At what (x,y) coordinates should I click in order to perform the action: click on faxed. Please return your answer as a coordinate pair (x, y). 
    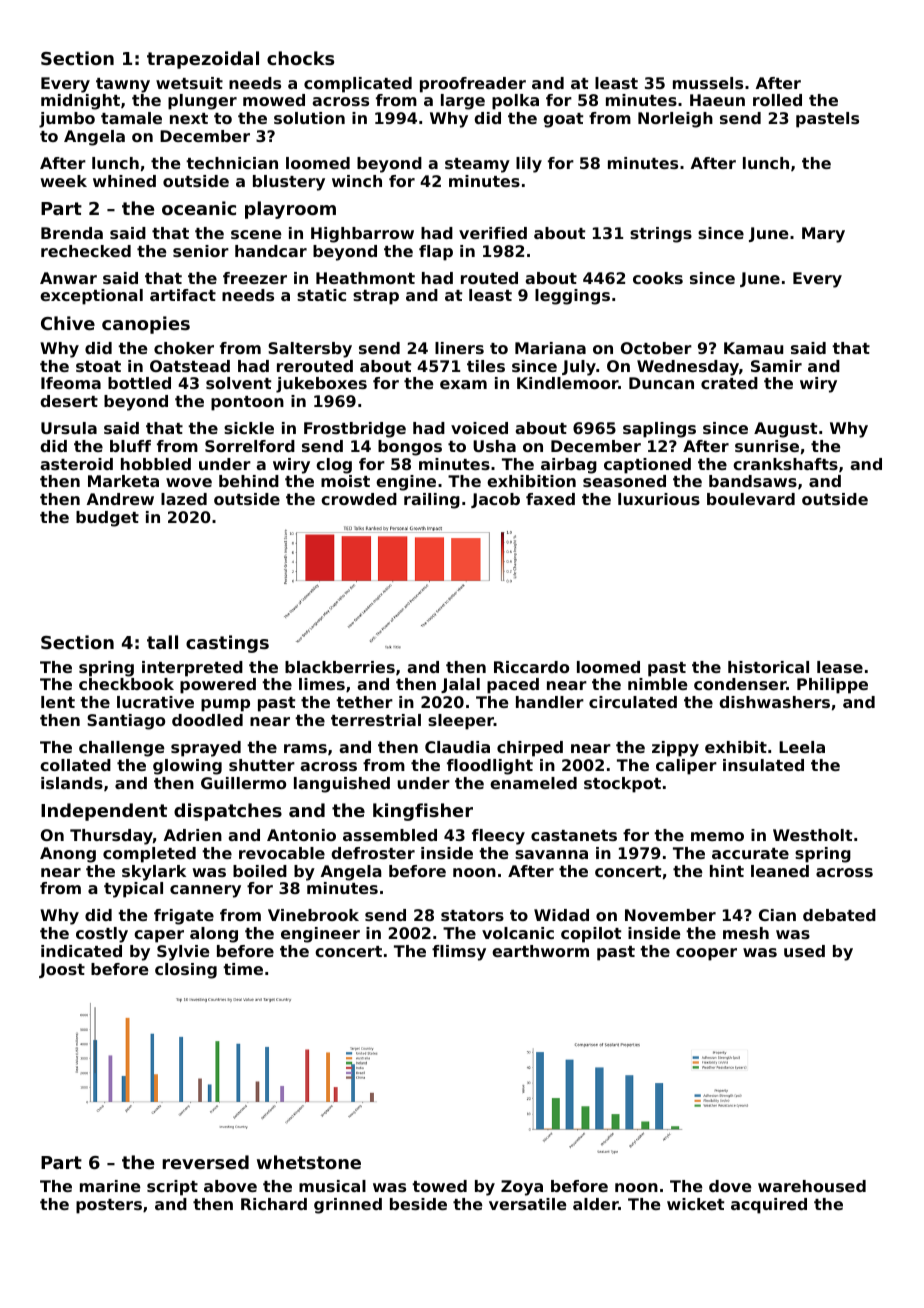
    Looking at the image, I should click on (550, 499).
